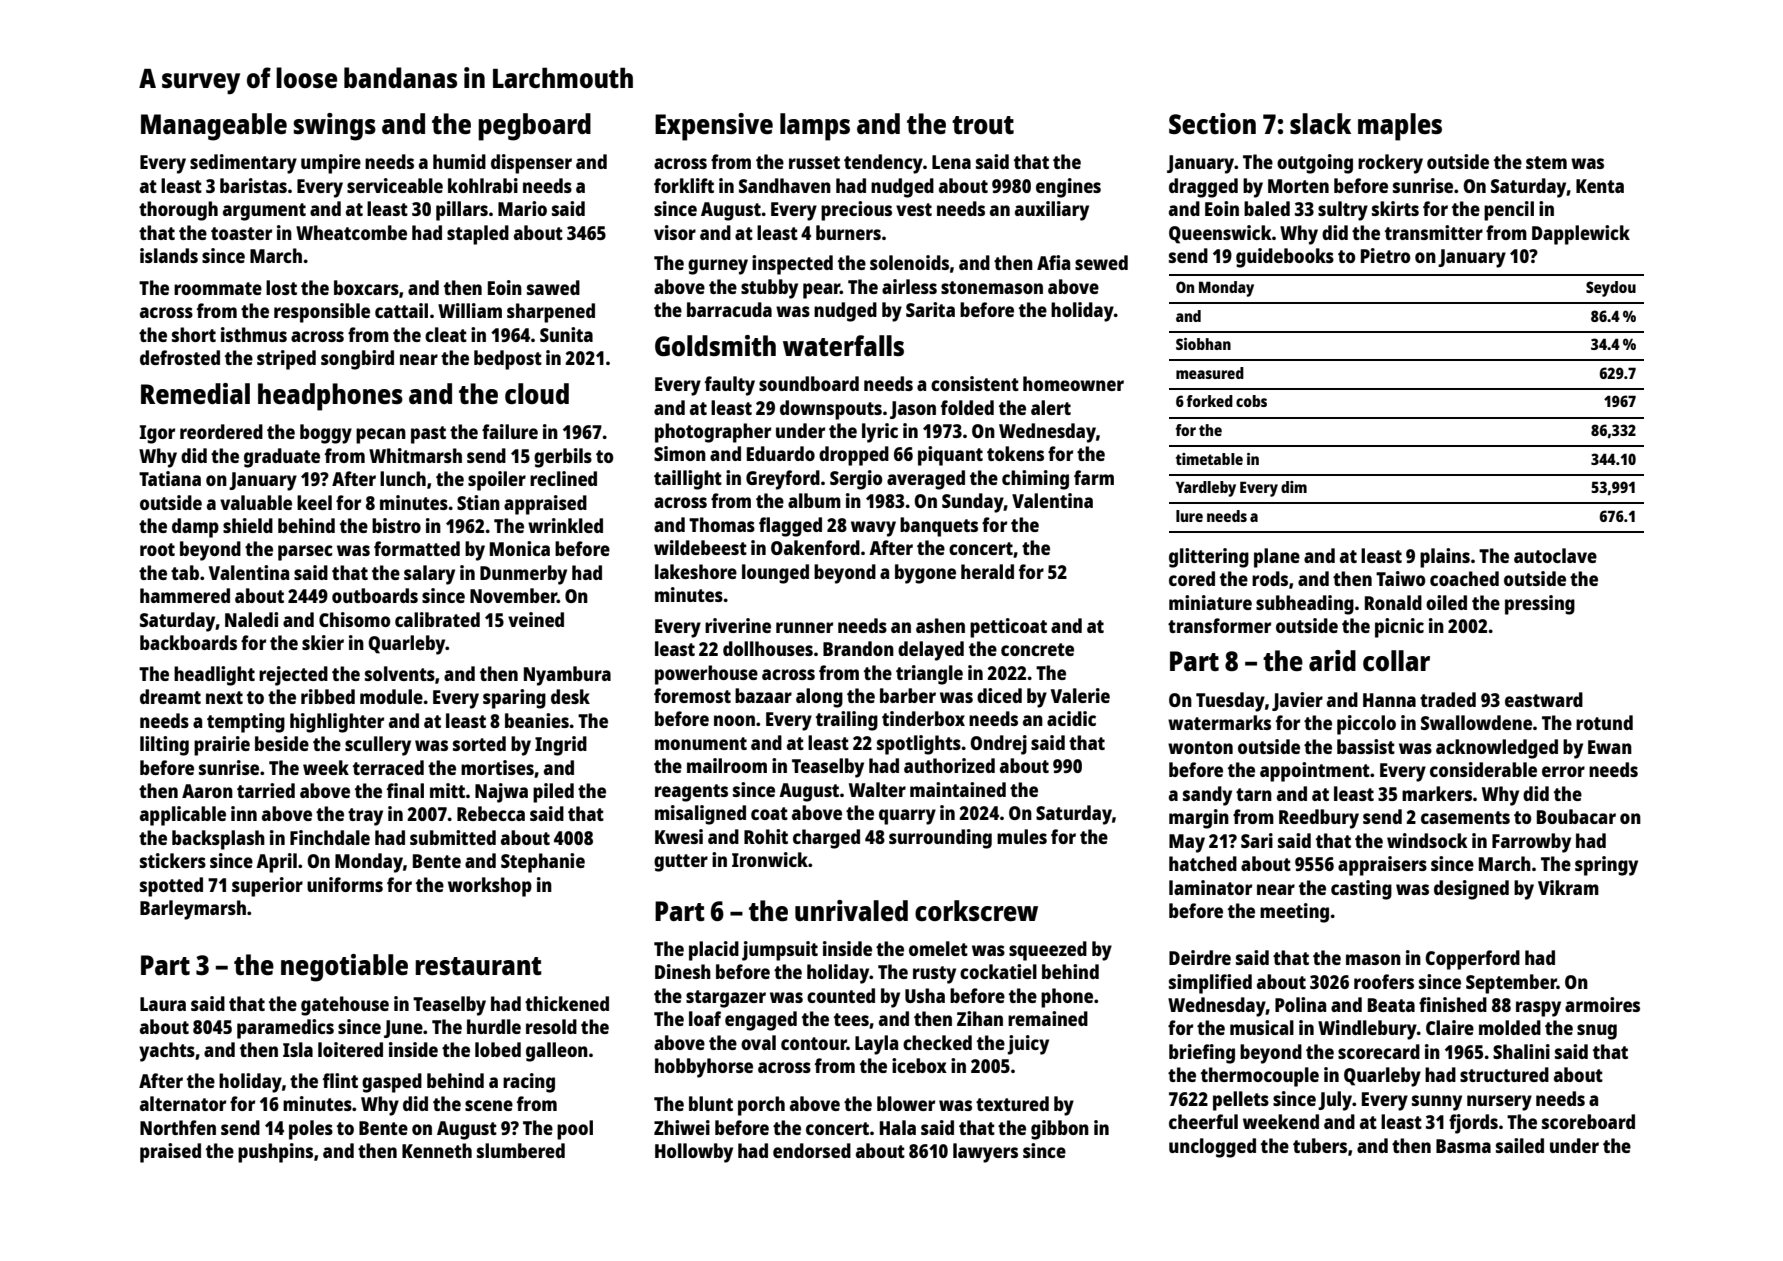  What do you see at coordinates (178, 1127) in the screenshot?
I see `Northfen` at bounding box center [178, 1127].
